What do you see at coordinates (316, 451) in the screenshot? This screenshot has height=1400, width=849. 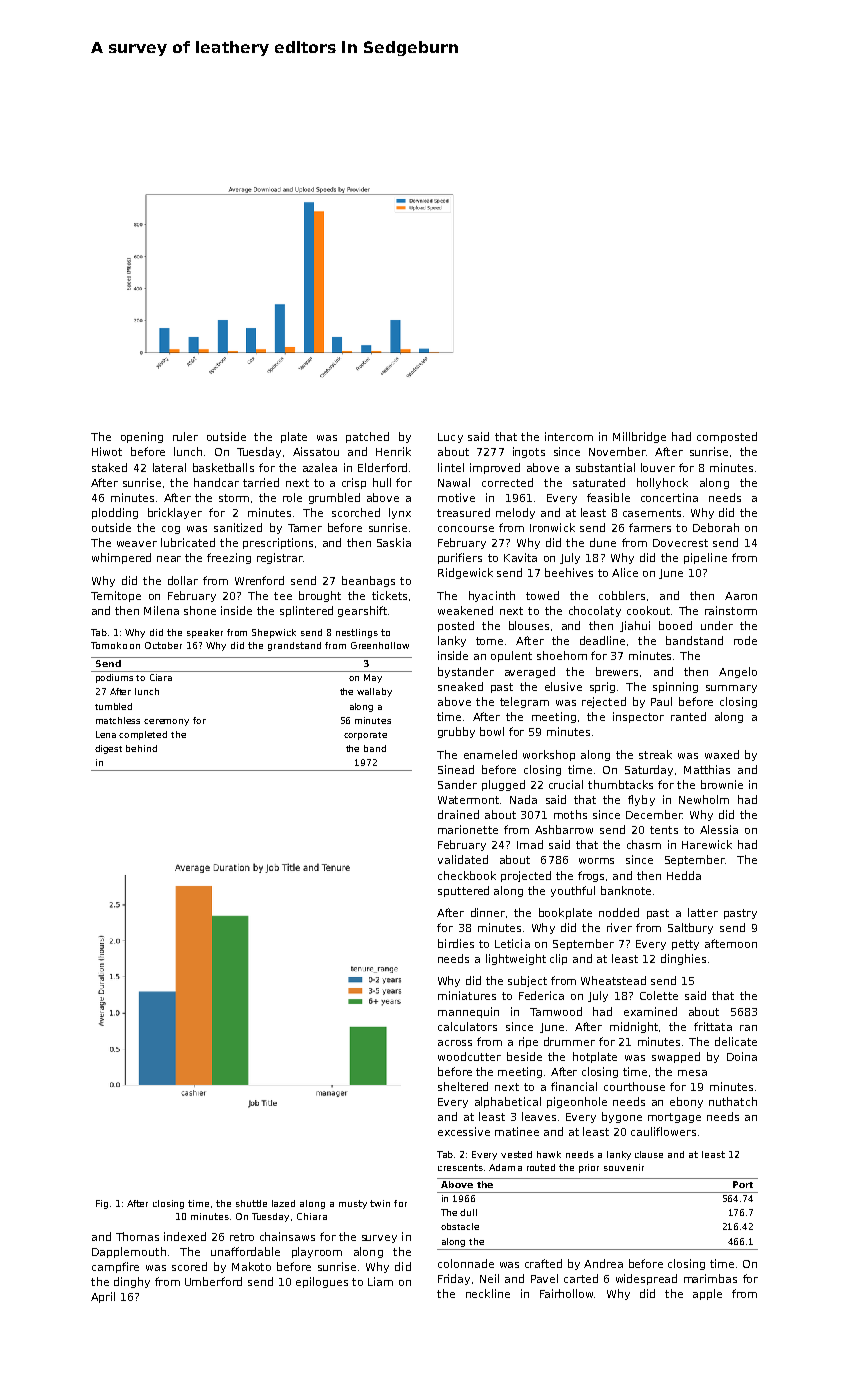 I see `Aissatou` at bounding box center [316, 451].
